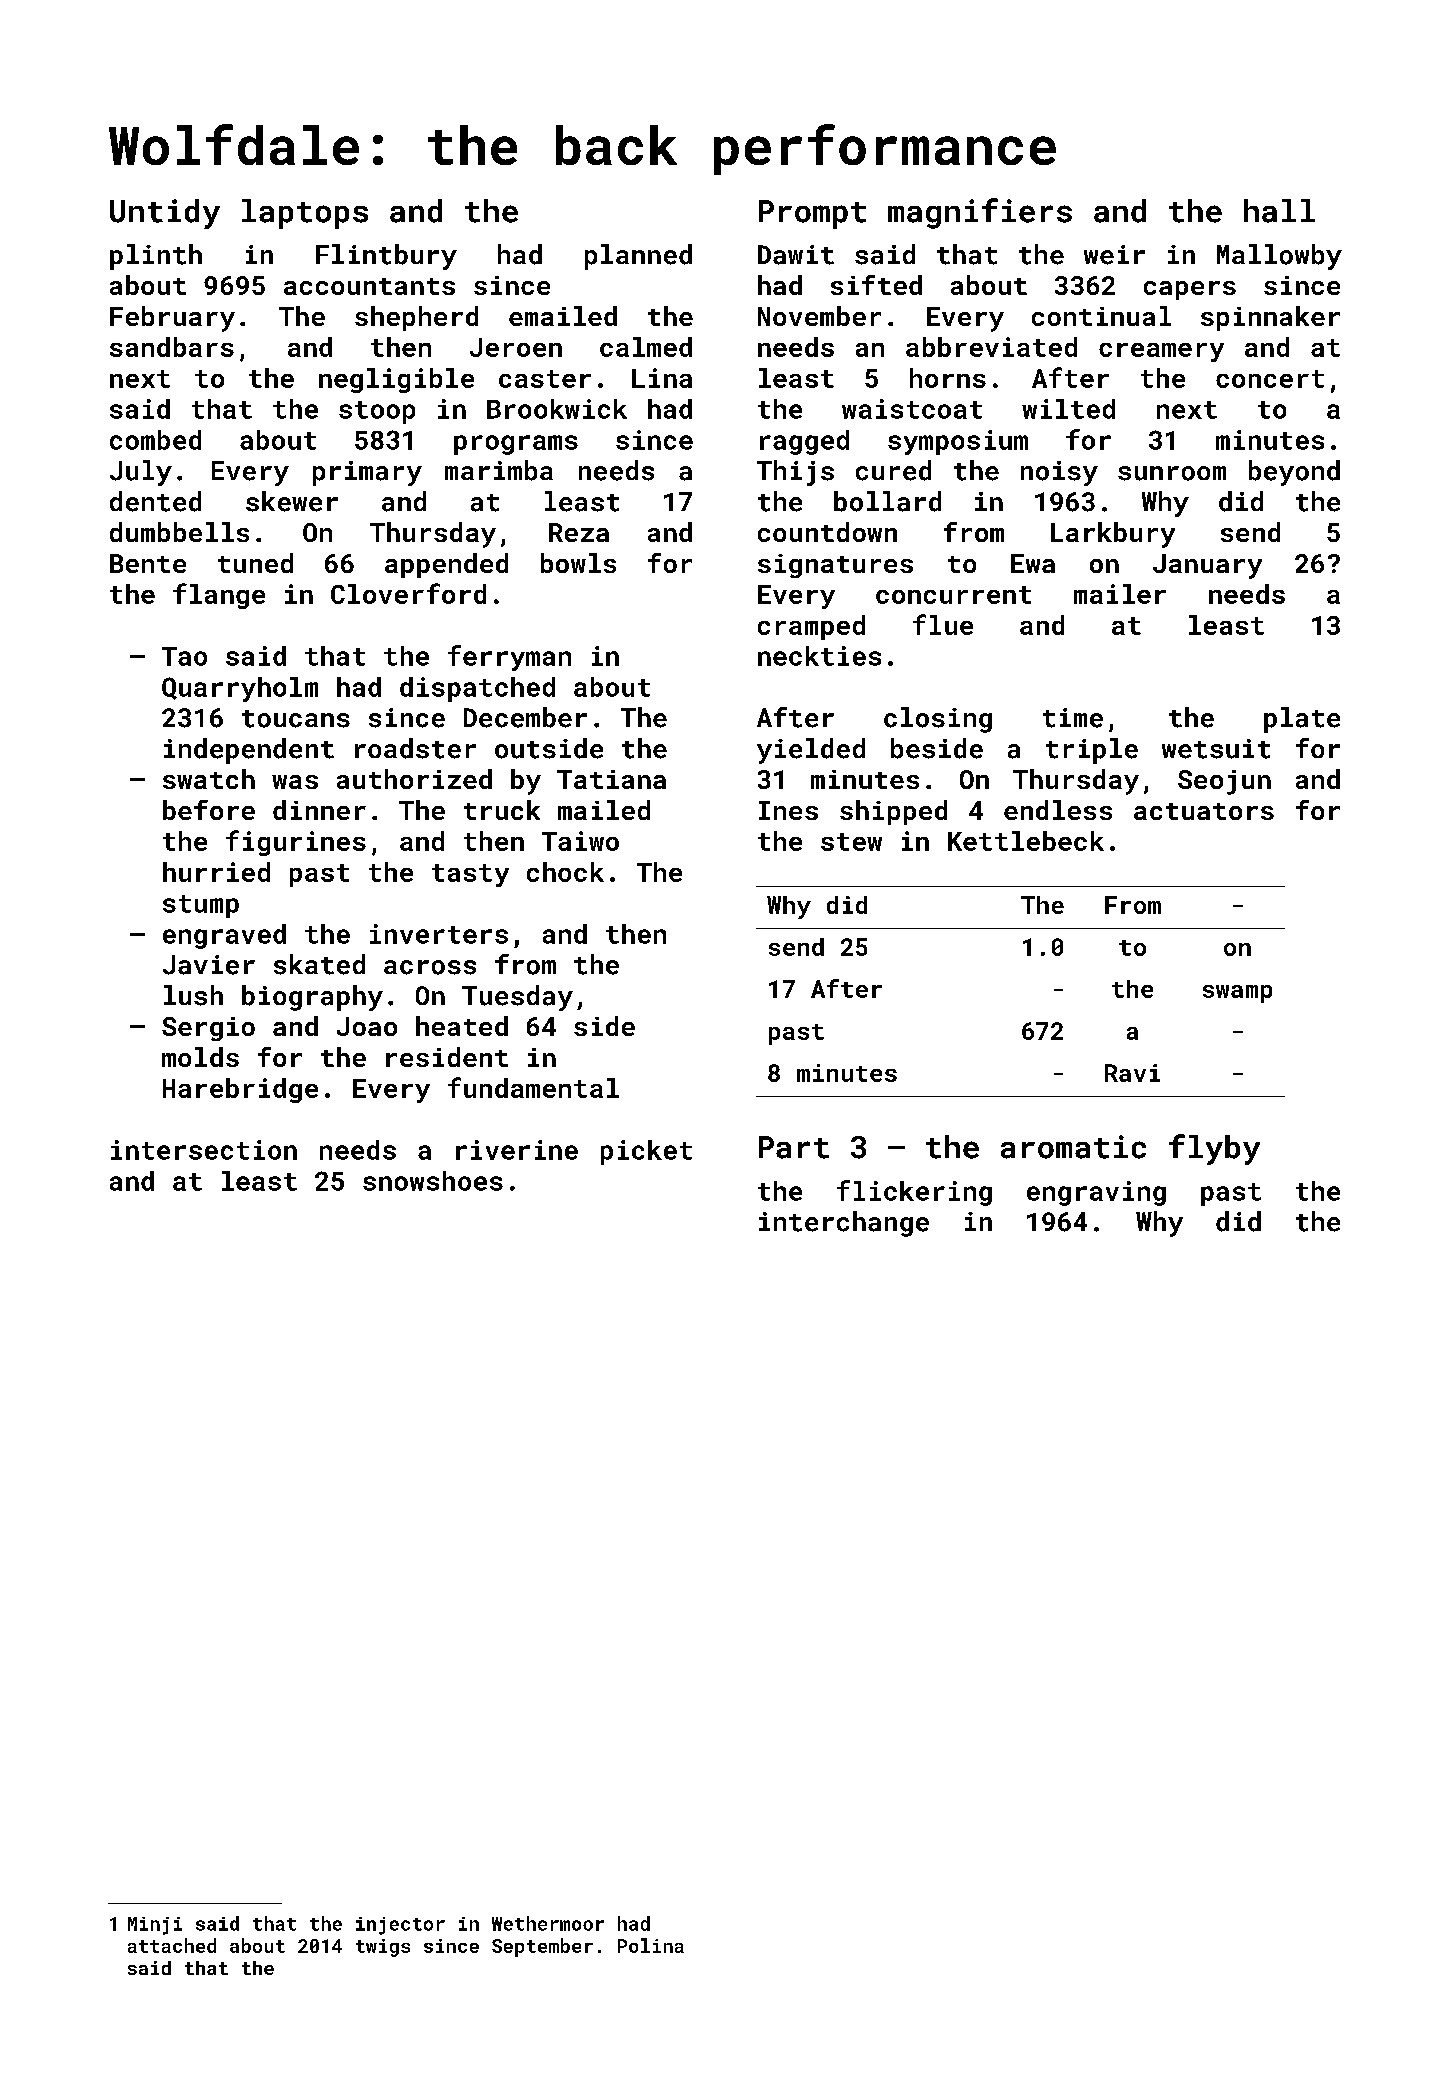 The image size is (1450, 2100). What do you see at coordinates (1214, 1149) in the screenshot?
I see `flyby` at bounding box center [1214, 1149].
